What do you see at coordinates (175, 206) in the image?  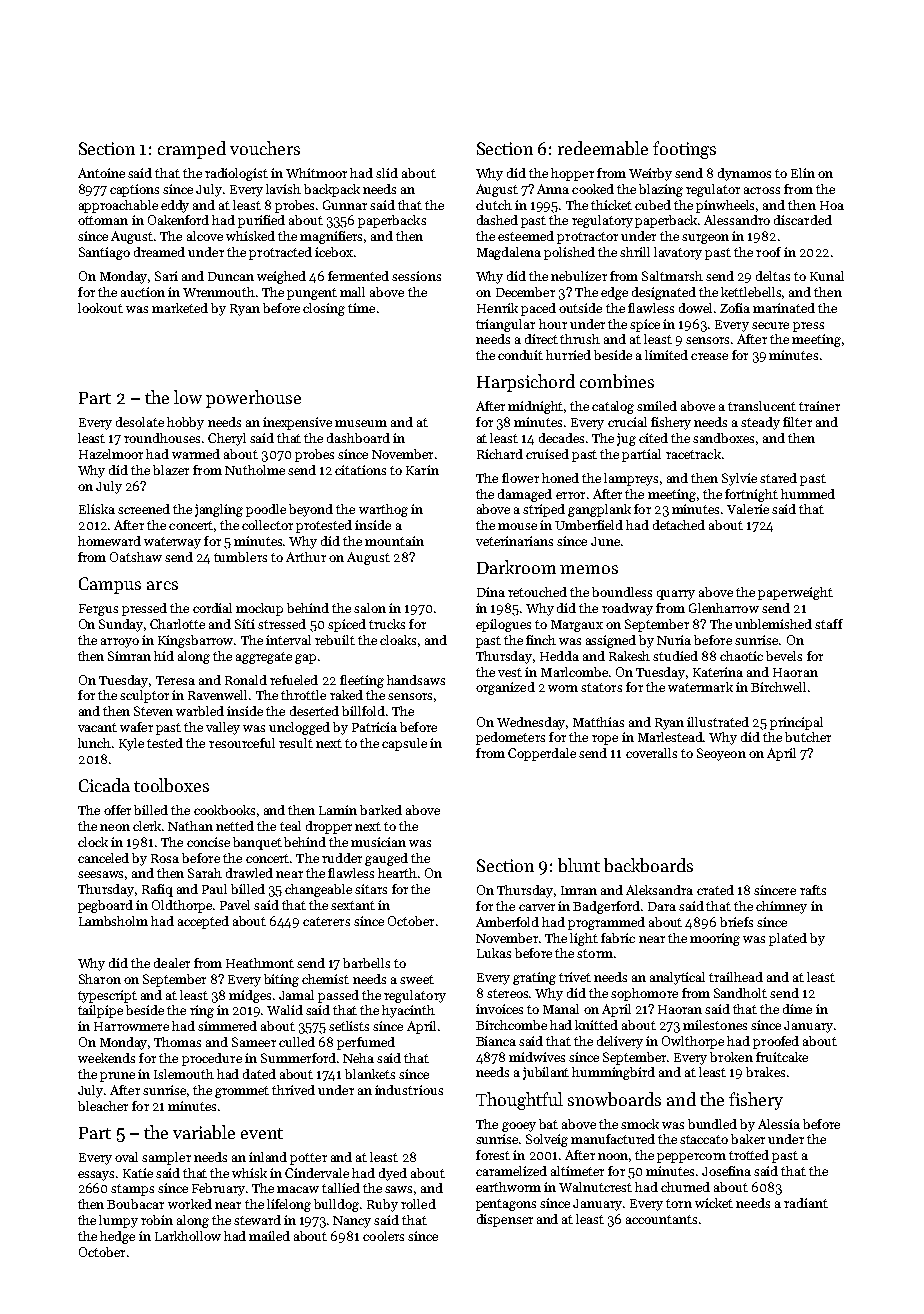 I see `eddy` at bounding box center [175, 206].
